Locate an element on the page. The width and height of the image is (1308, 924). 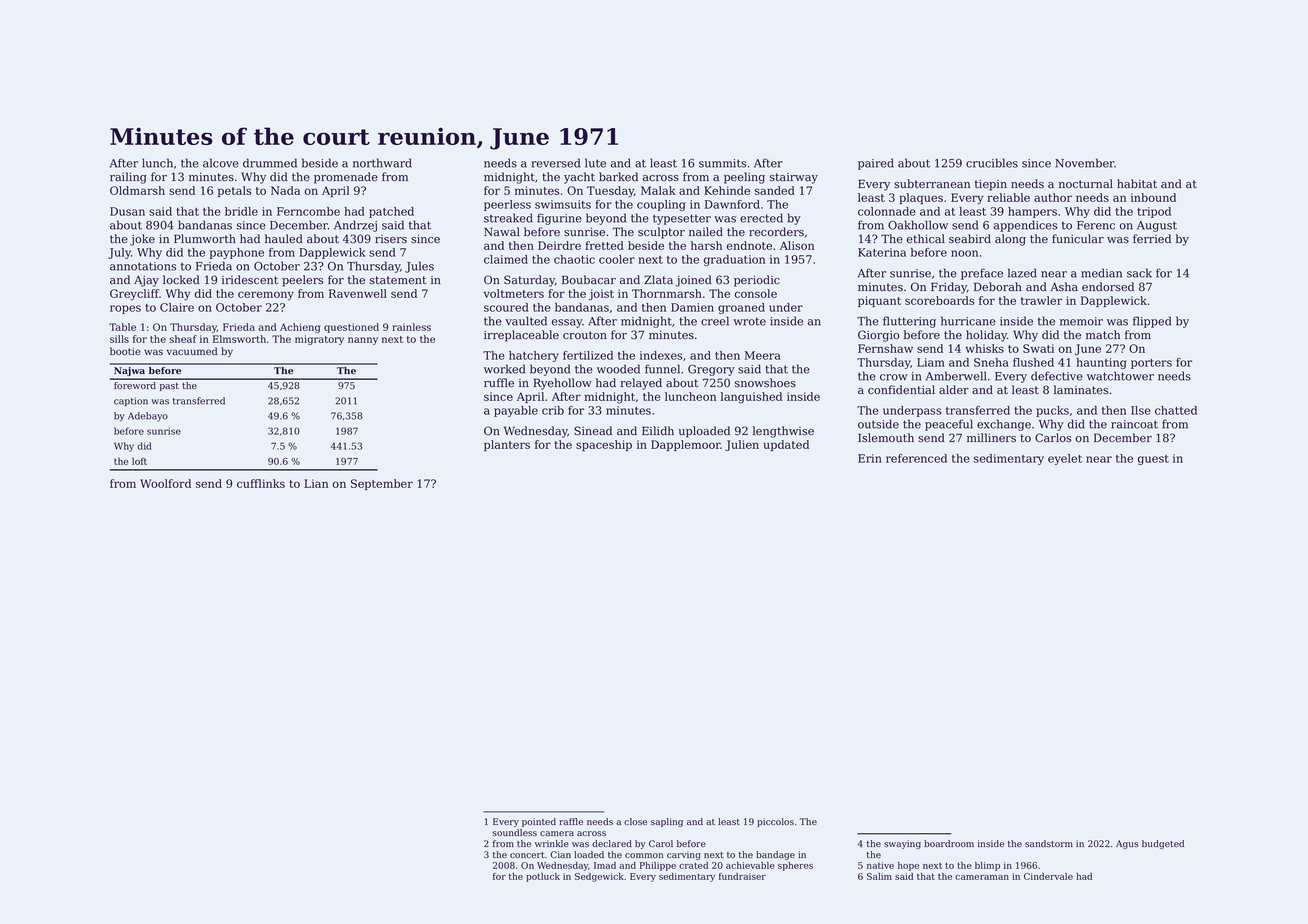
claimed is located at coordinates (506, 259).
